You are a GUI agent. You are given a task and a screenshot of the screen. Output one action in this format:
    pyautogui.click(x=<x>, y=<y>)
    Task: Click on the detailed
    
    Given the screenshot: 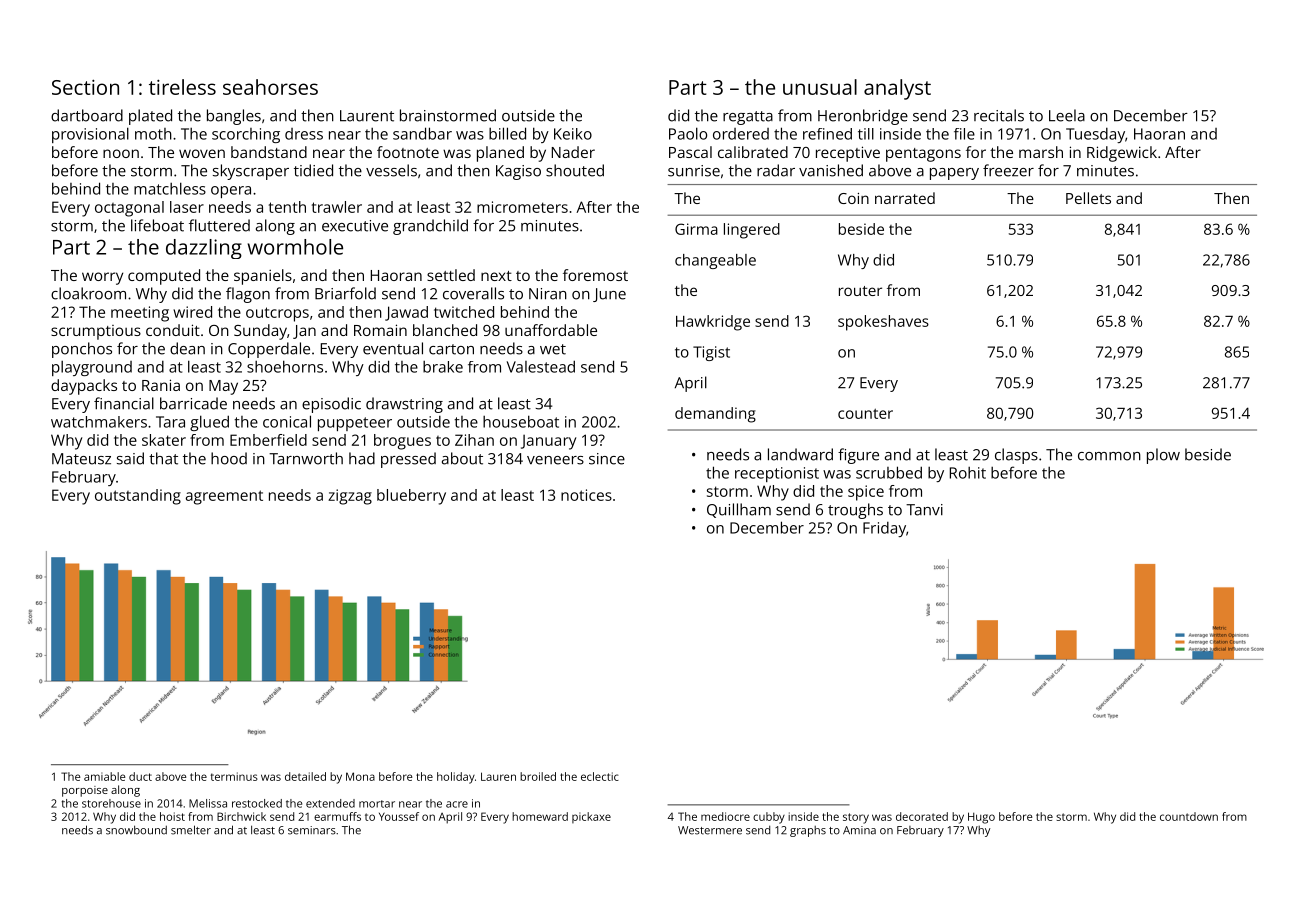 What is the action you would take?
    pyautogui.click(x=305, y=776)
